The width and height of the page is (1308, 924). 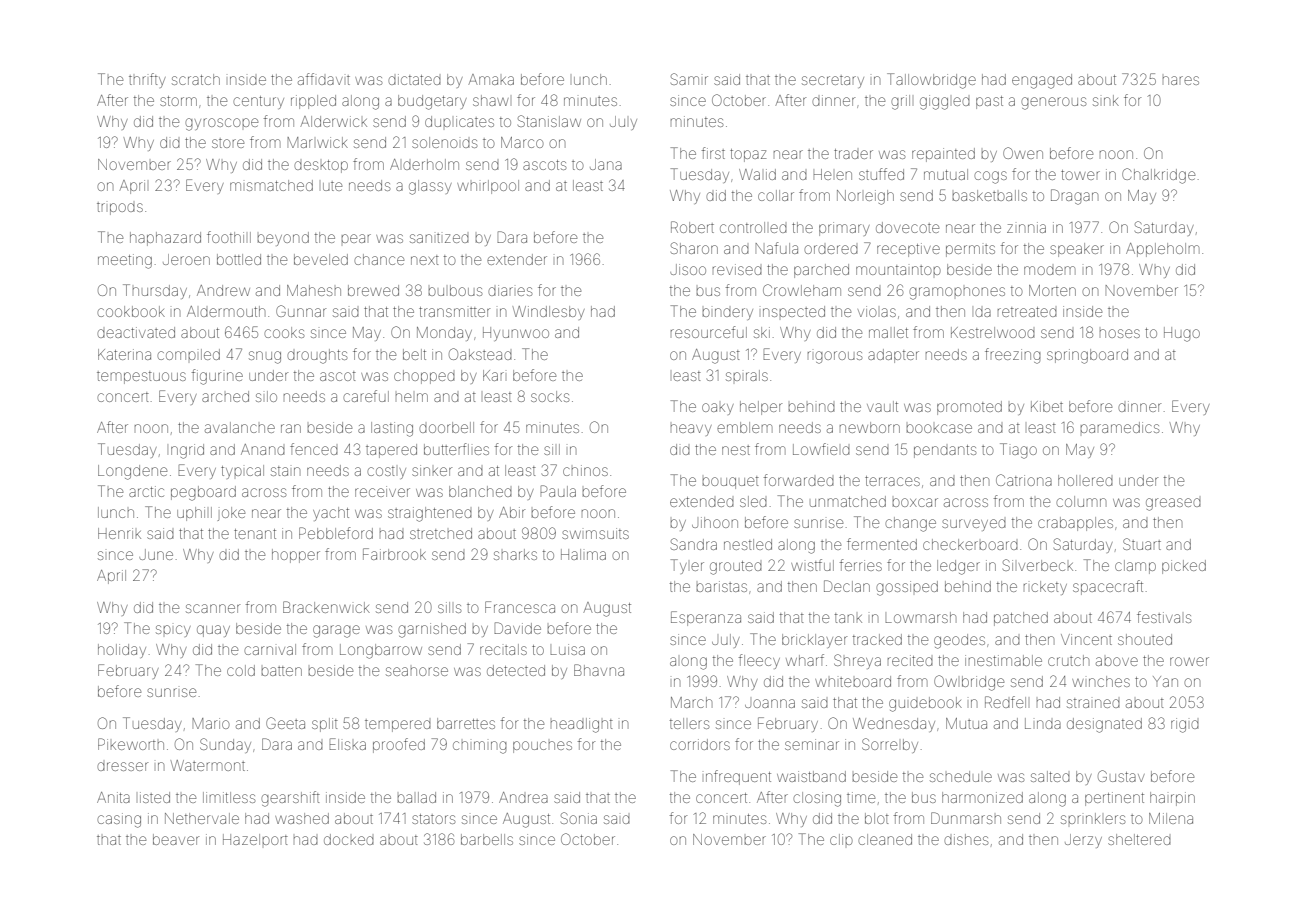 What do you see at coordinates (265, 357) in the page?
I see `snug` at bounding box center [265, 357].
